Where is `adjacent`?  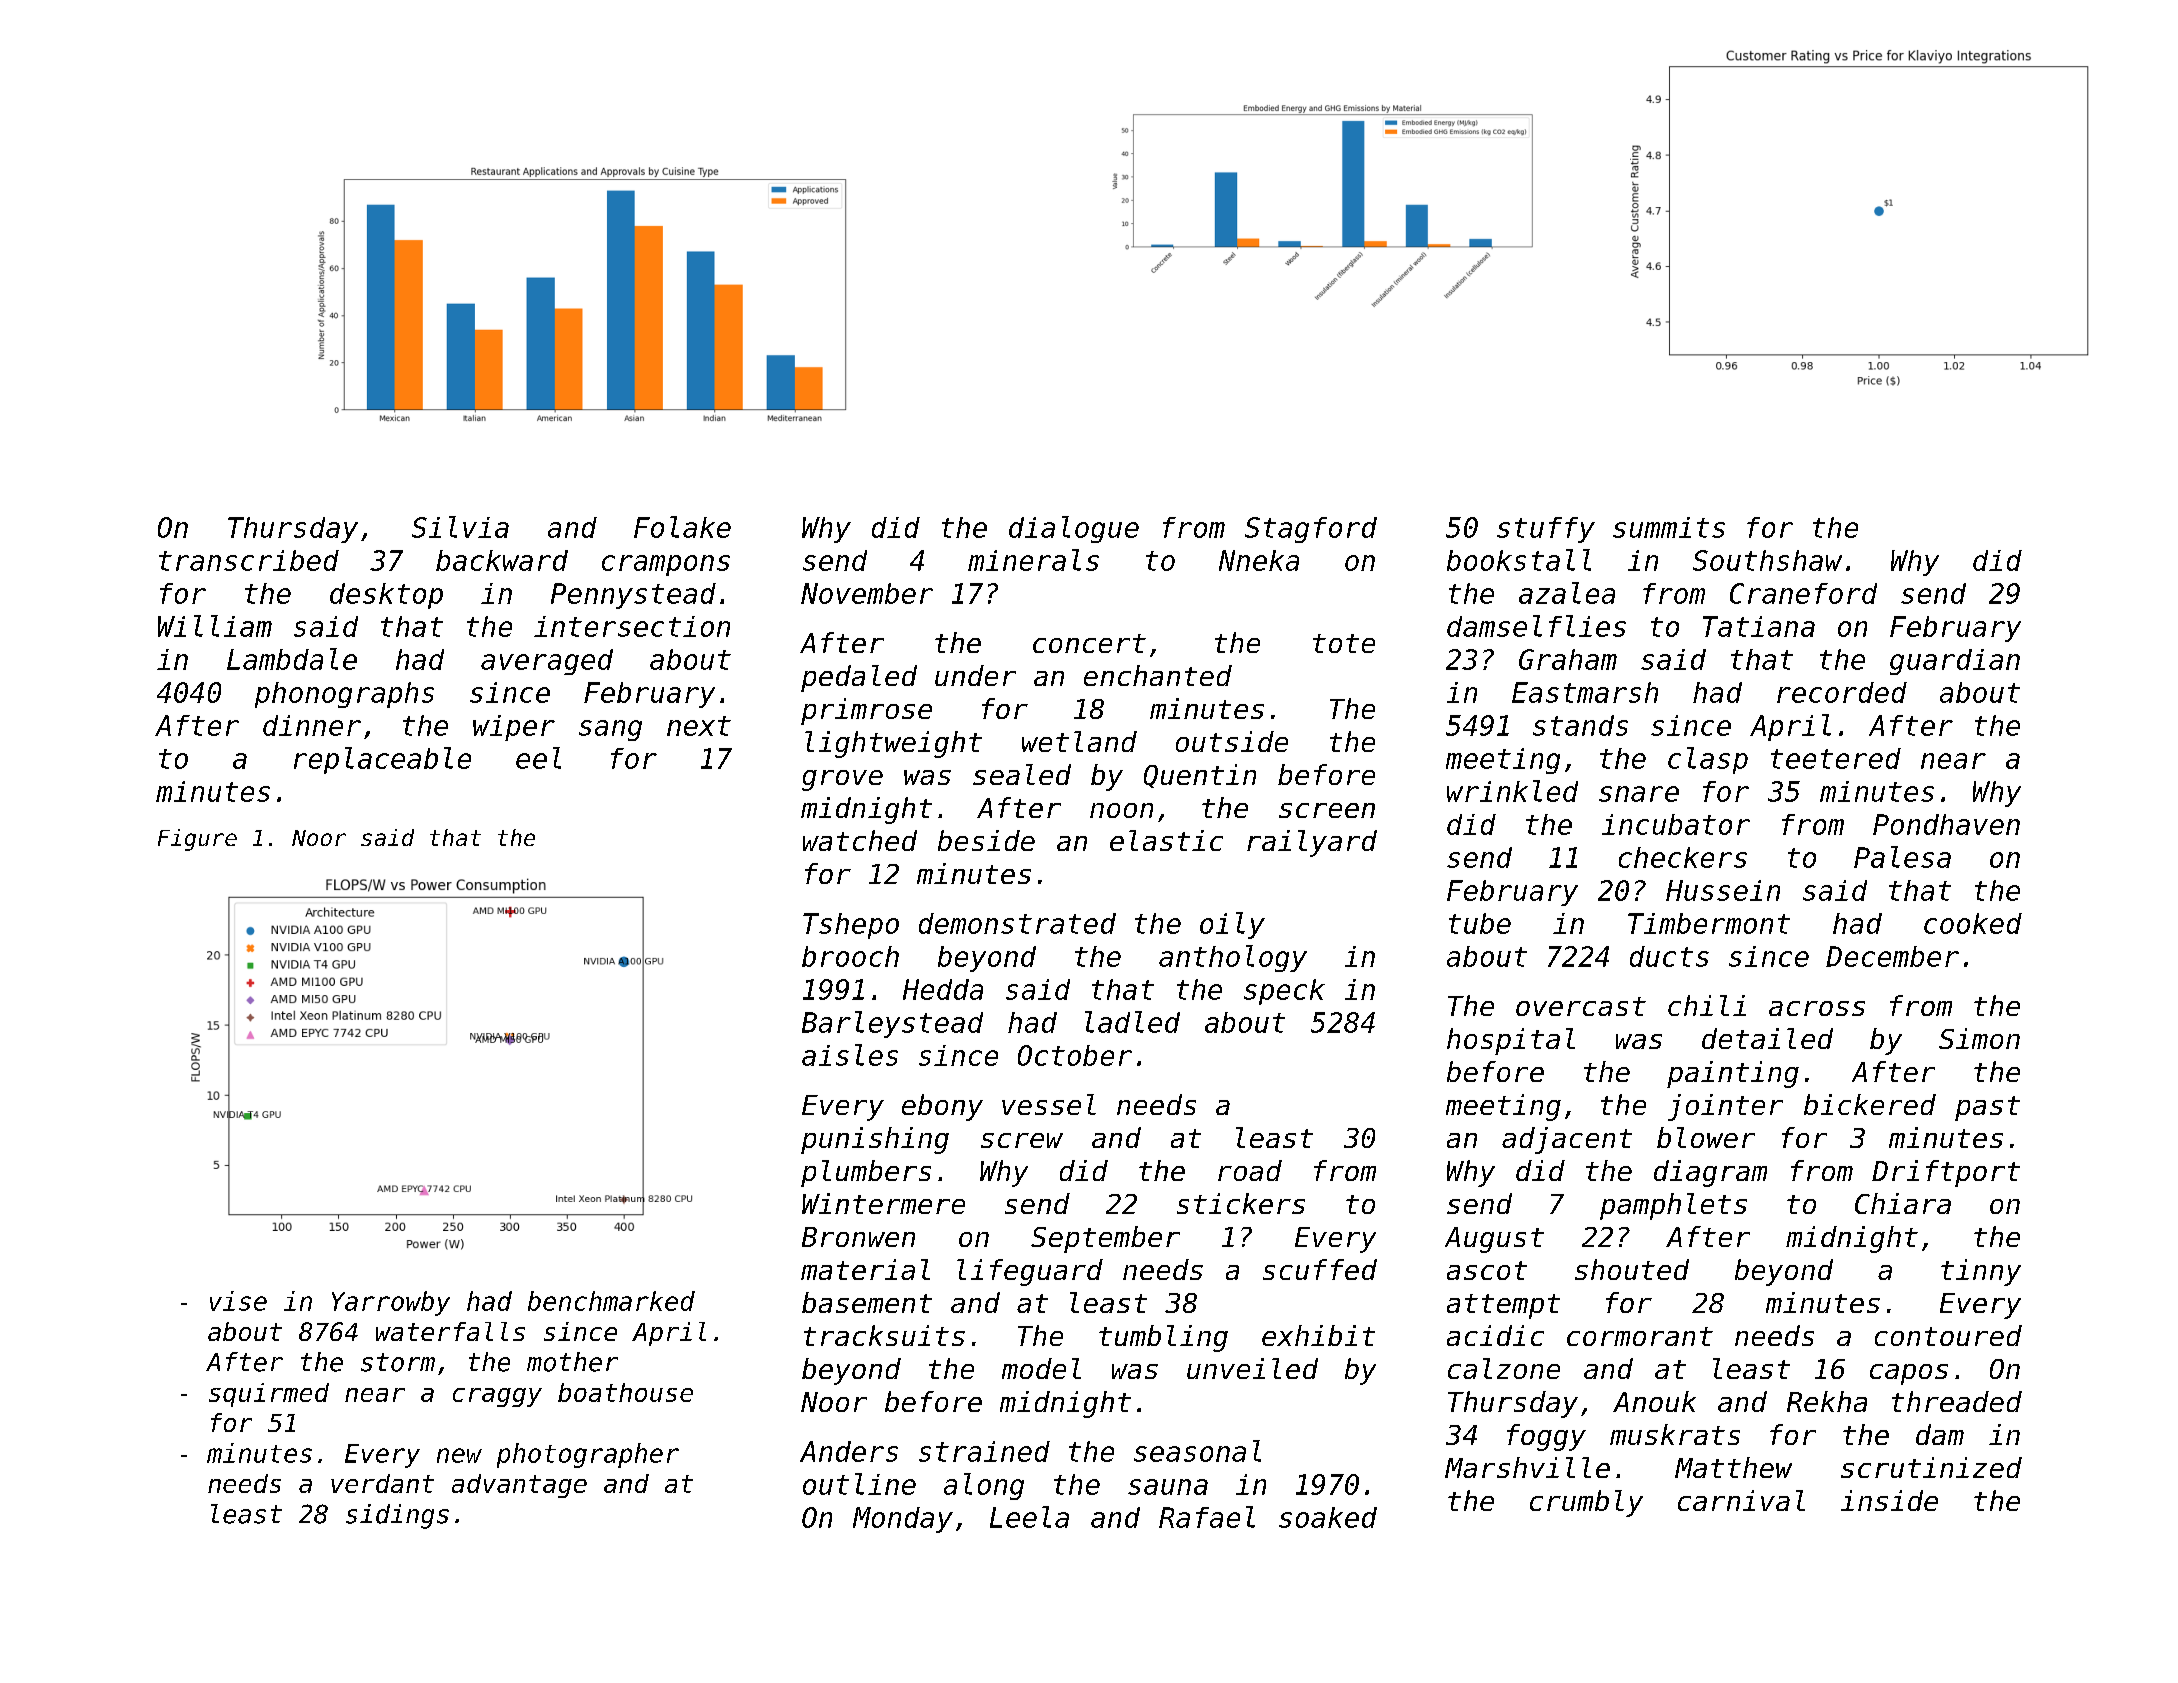 adjacent is located at coordinates (1567, 1140).
